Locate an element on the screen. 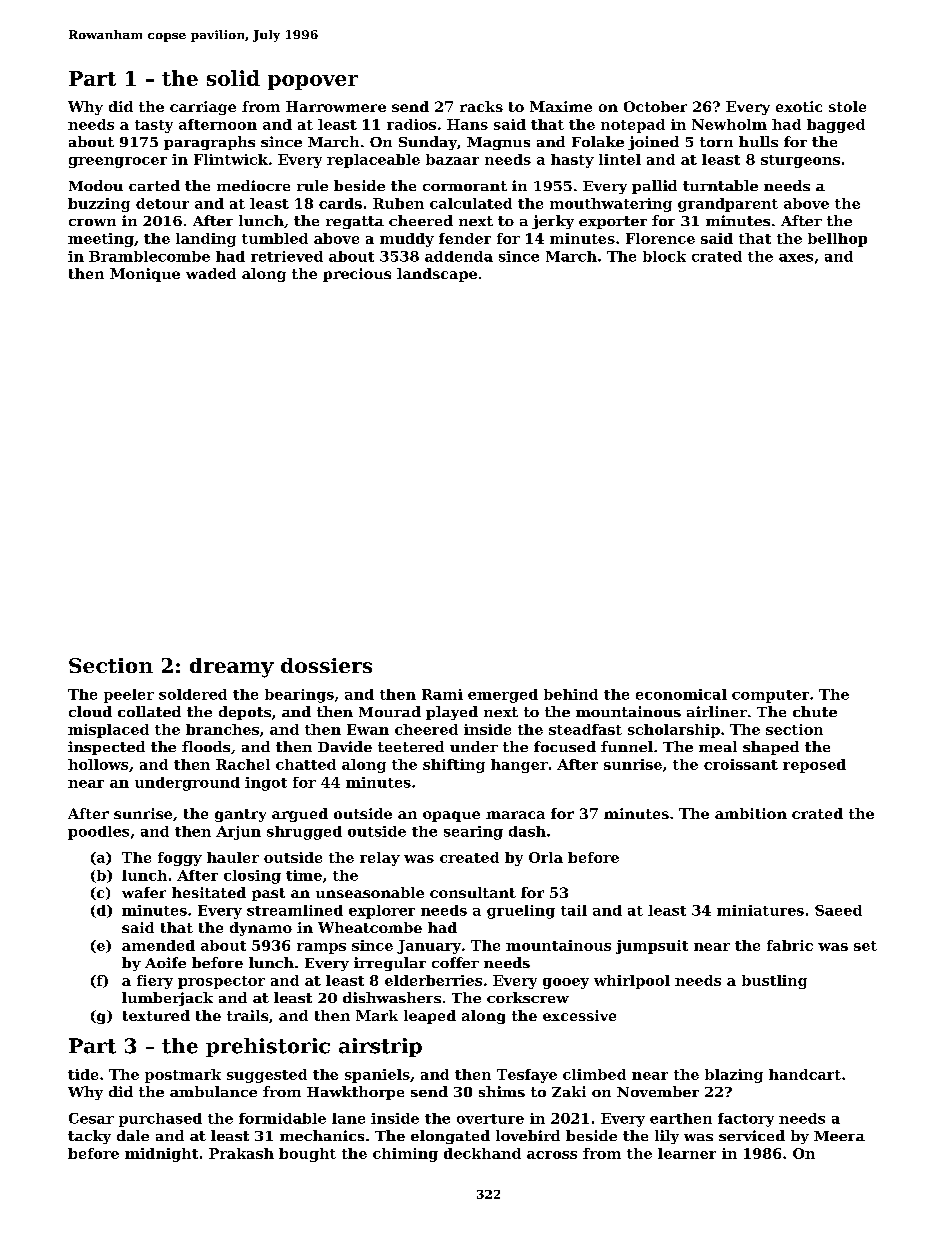  Monique is located at coordinates (145, 275).
